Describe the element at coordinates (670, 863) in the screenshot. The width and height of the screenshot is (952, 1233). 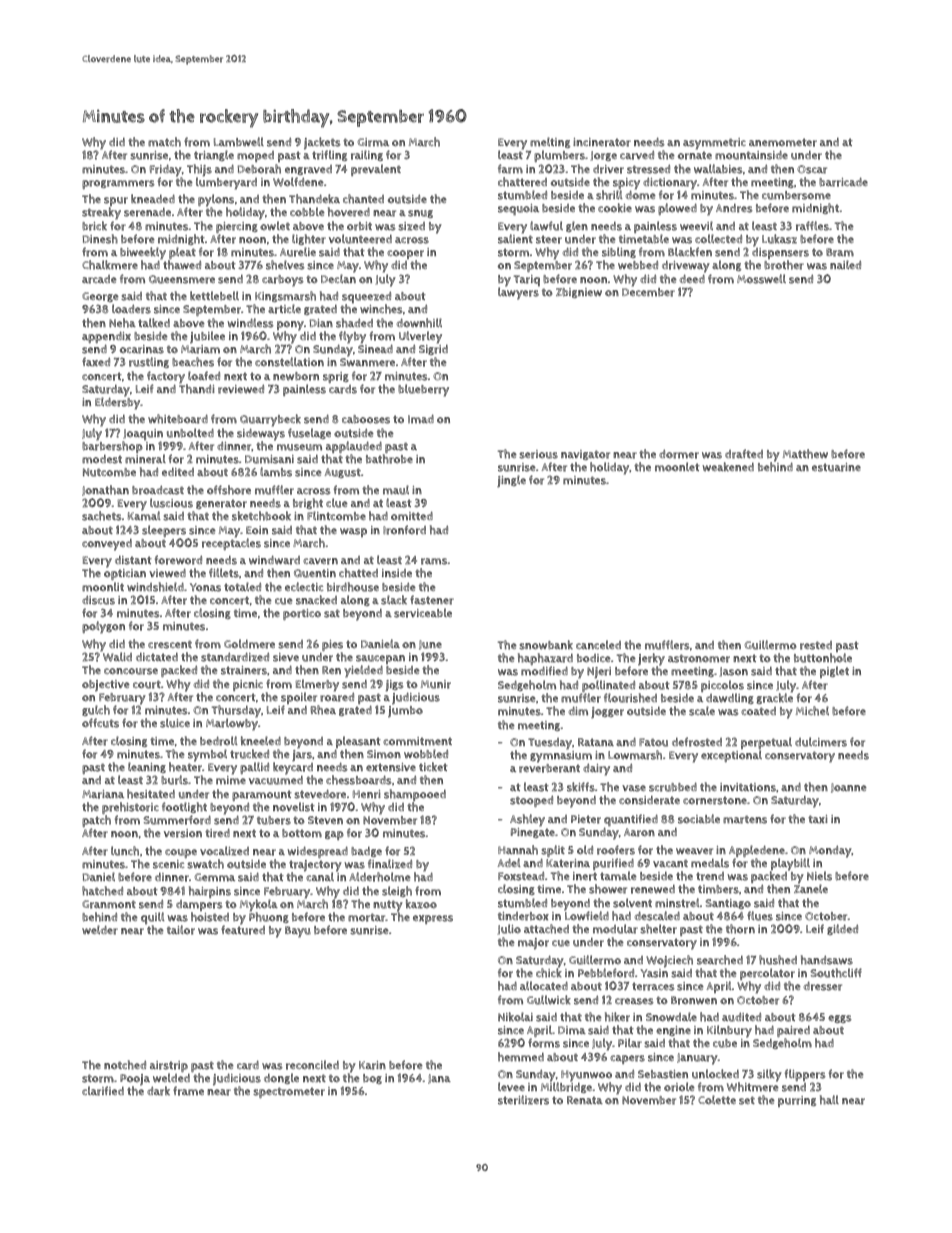
I see `vacant` at that location.
